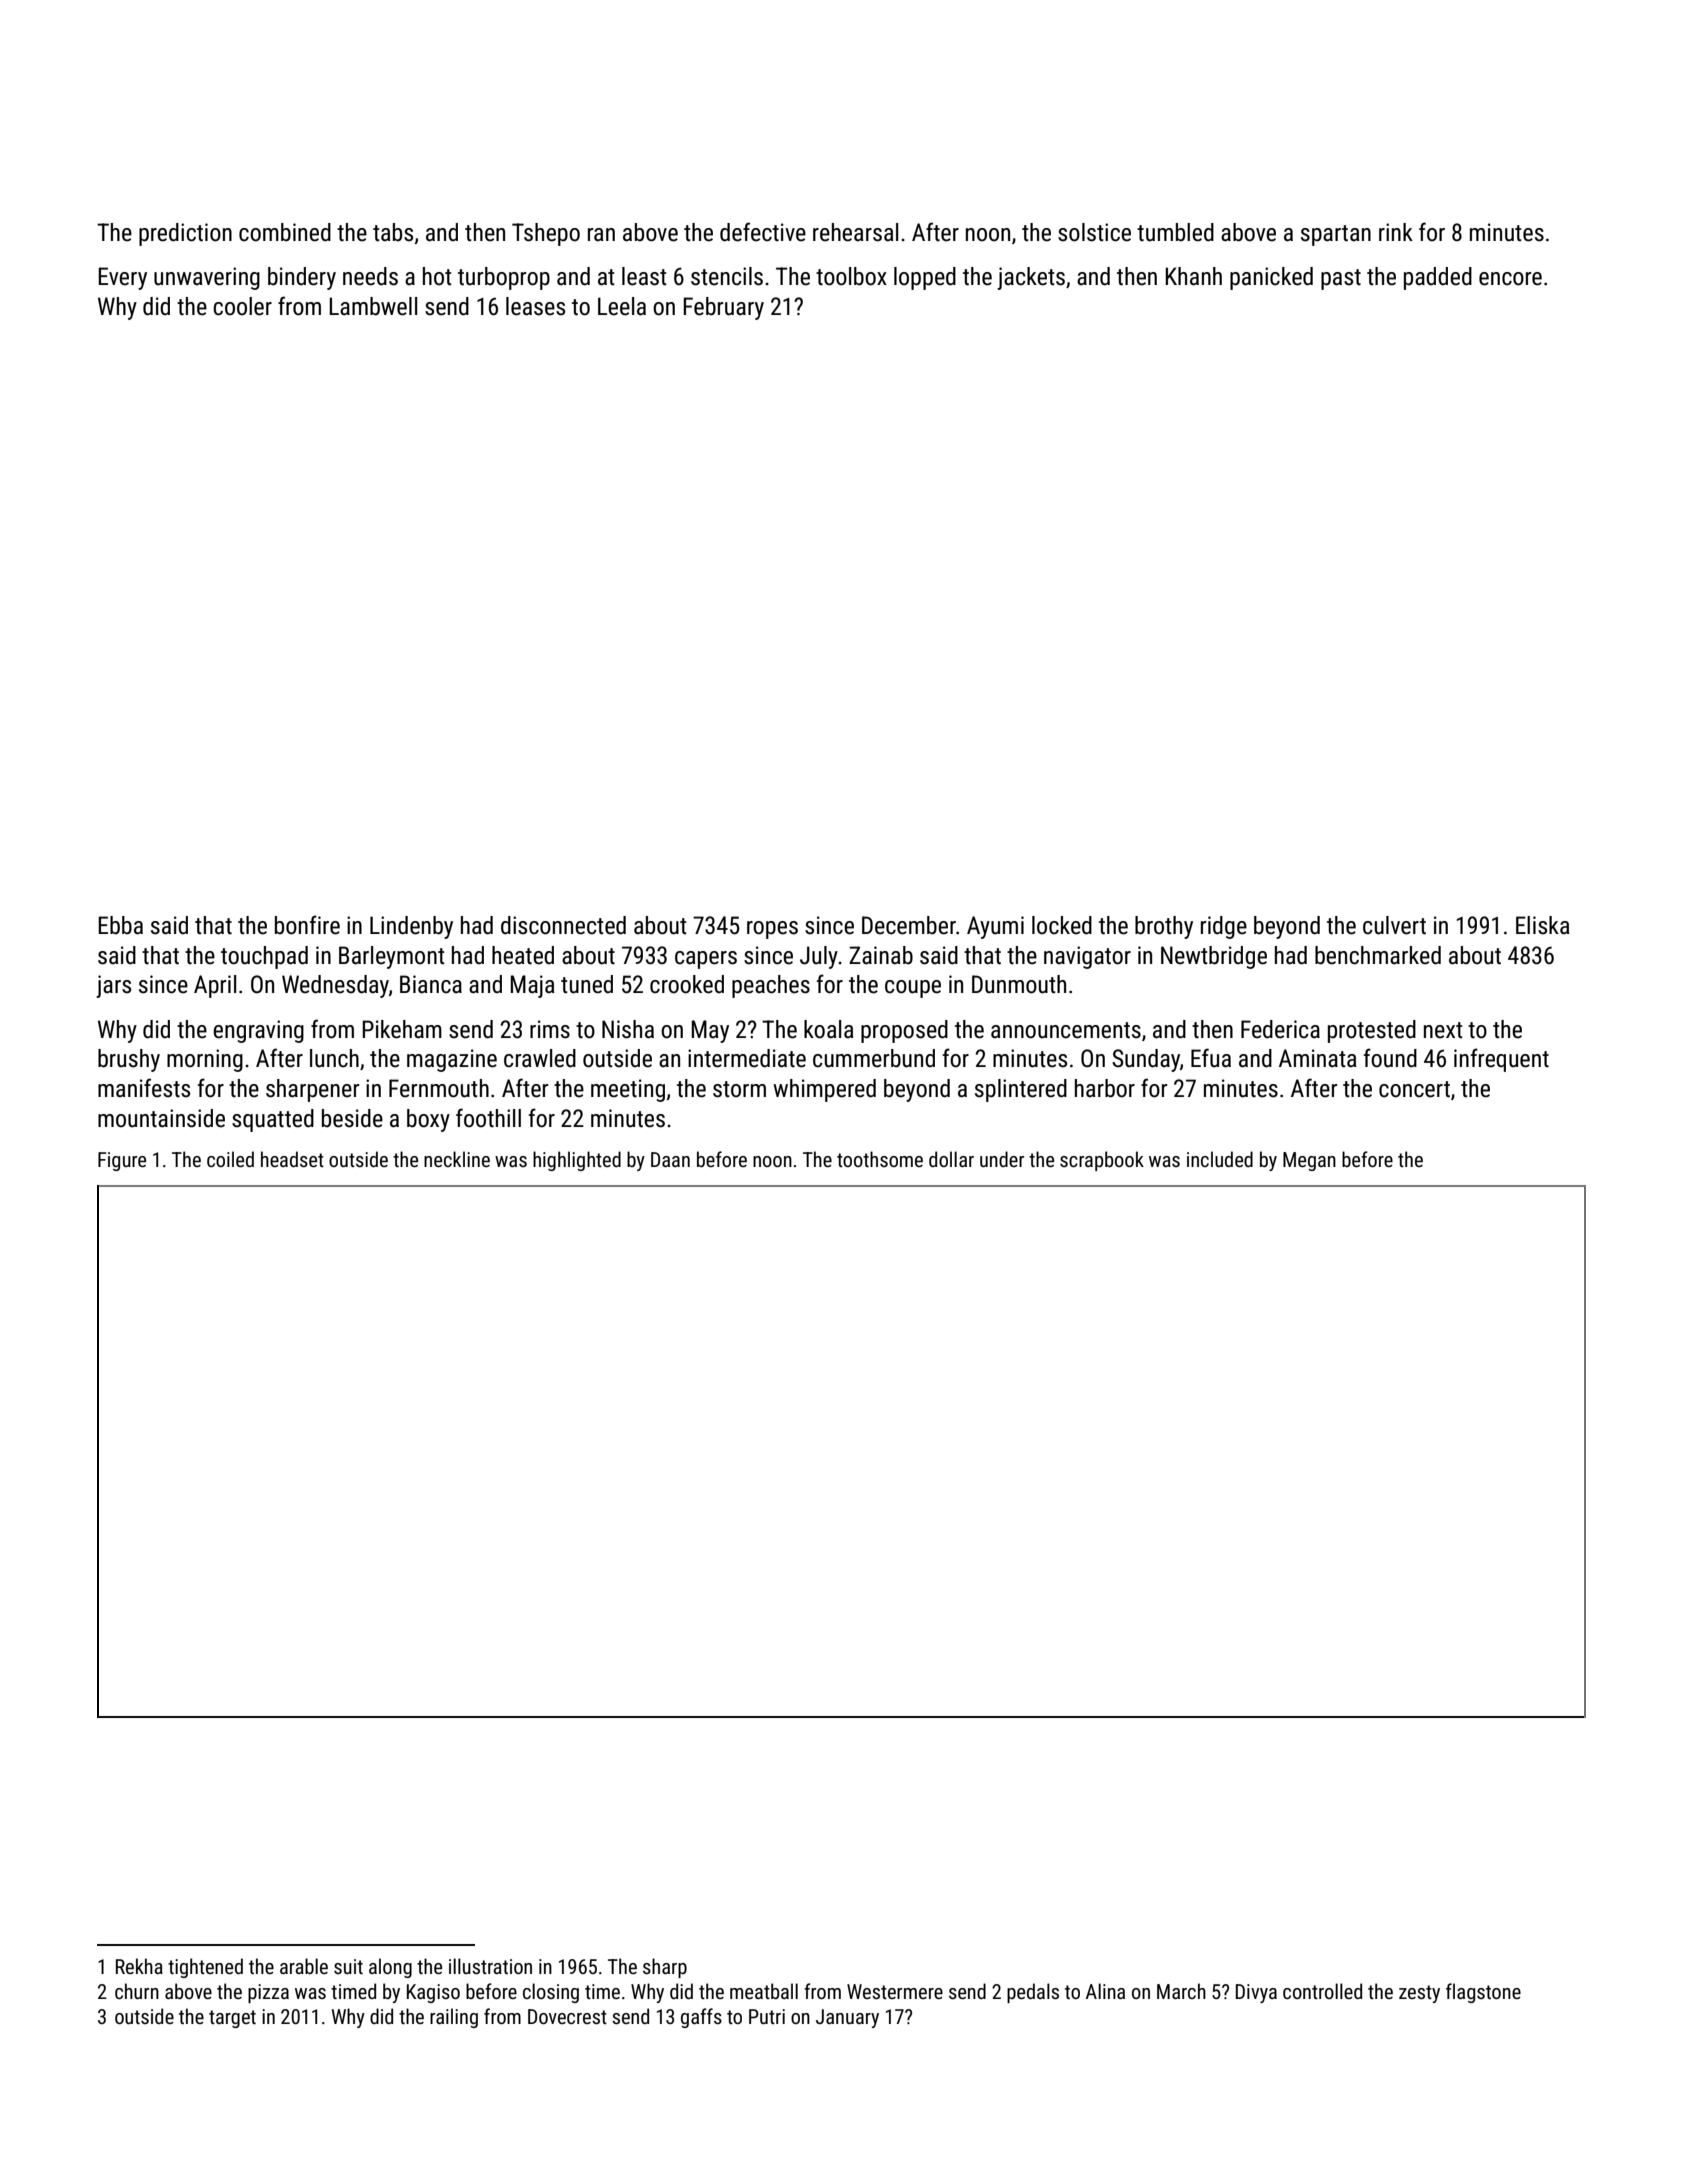 The width and height of the screenshot is (1683, 2178). Describe the element at coordinates (490, 1966) in the screenshot. I see `illustration` at that location.
